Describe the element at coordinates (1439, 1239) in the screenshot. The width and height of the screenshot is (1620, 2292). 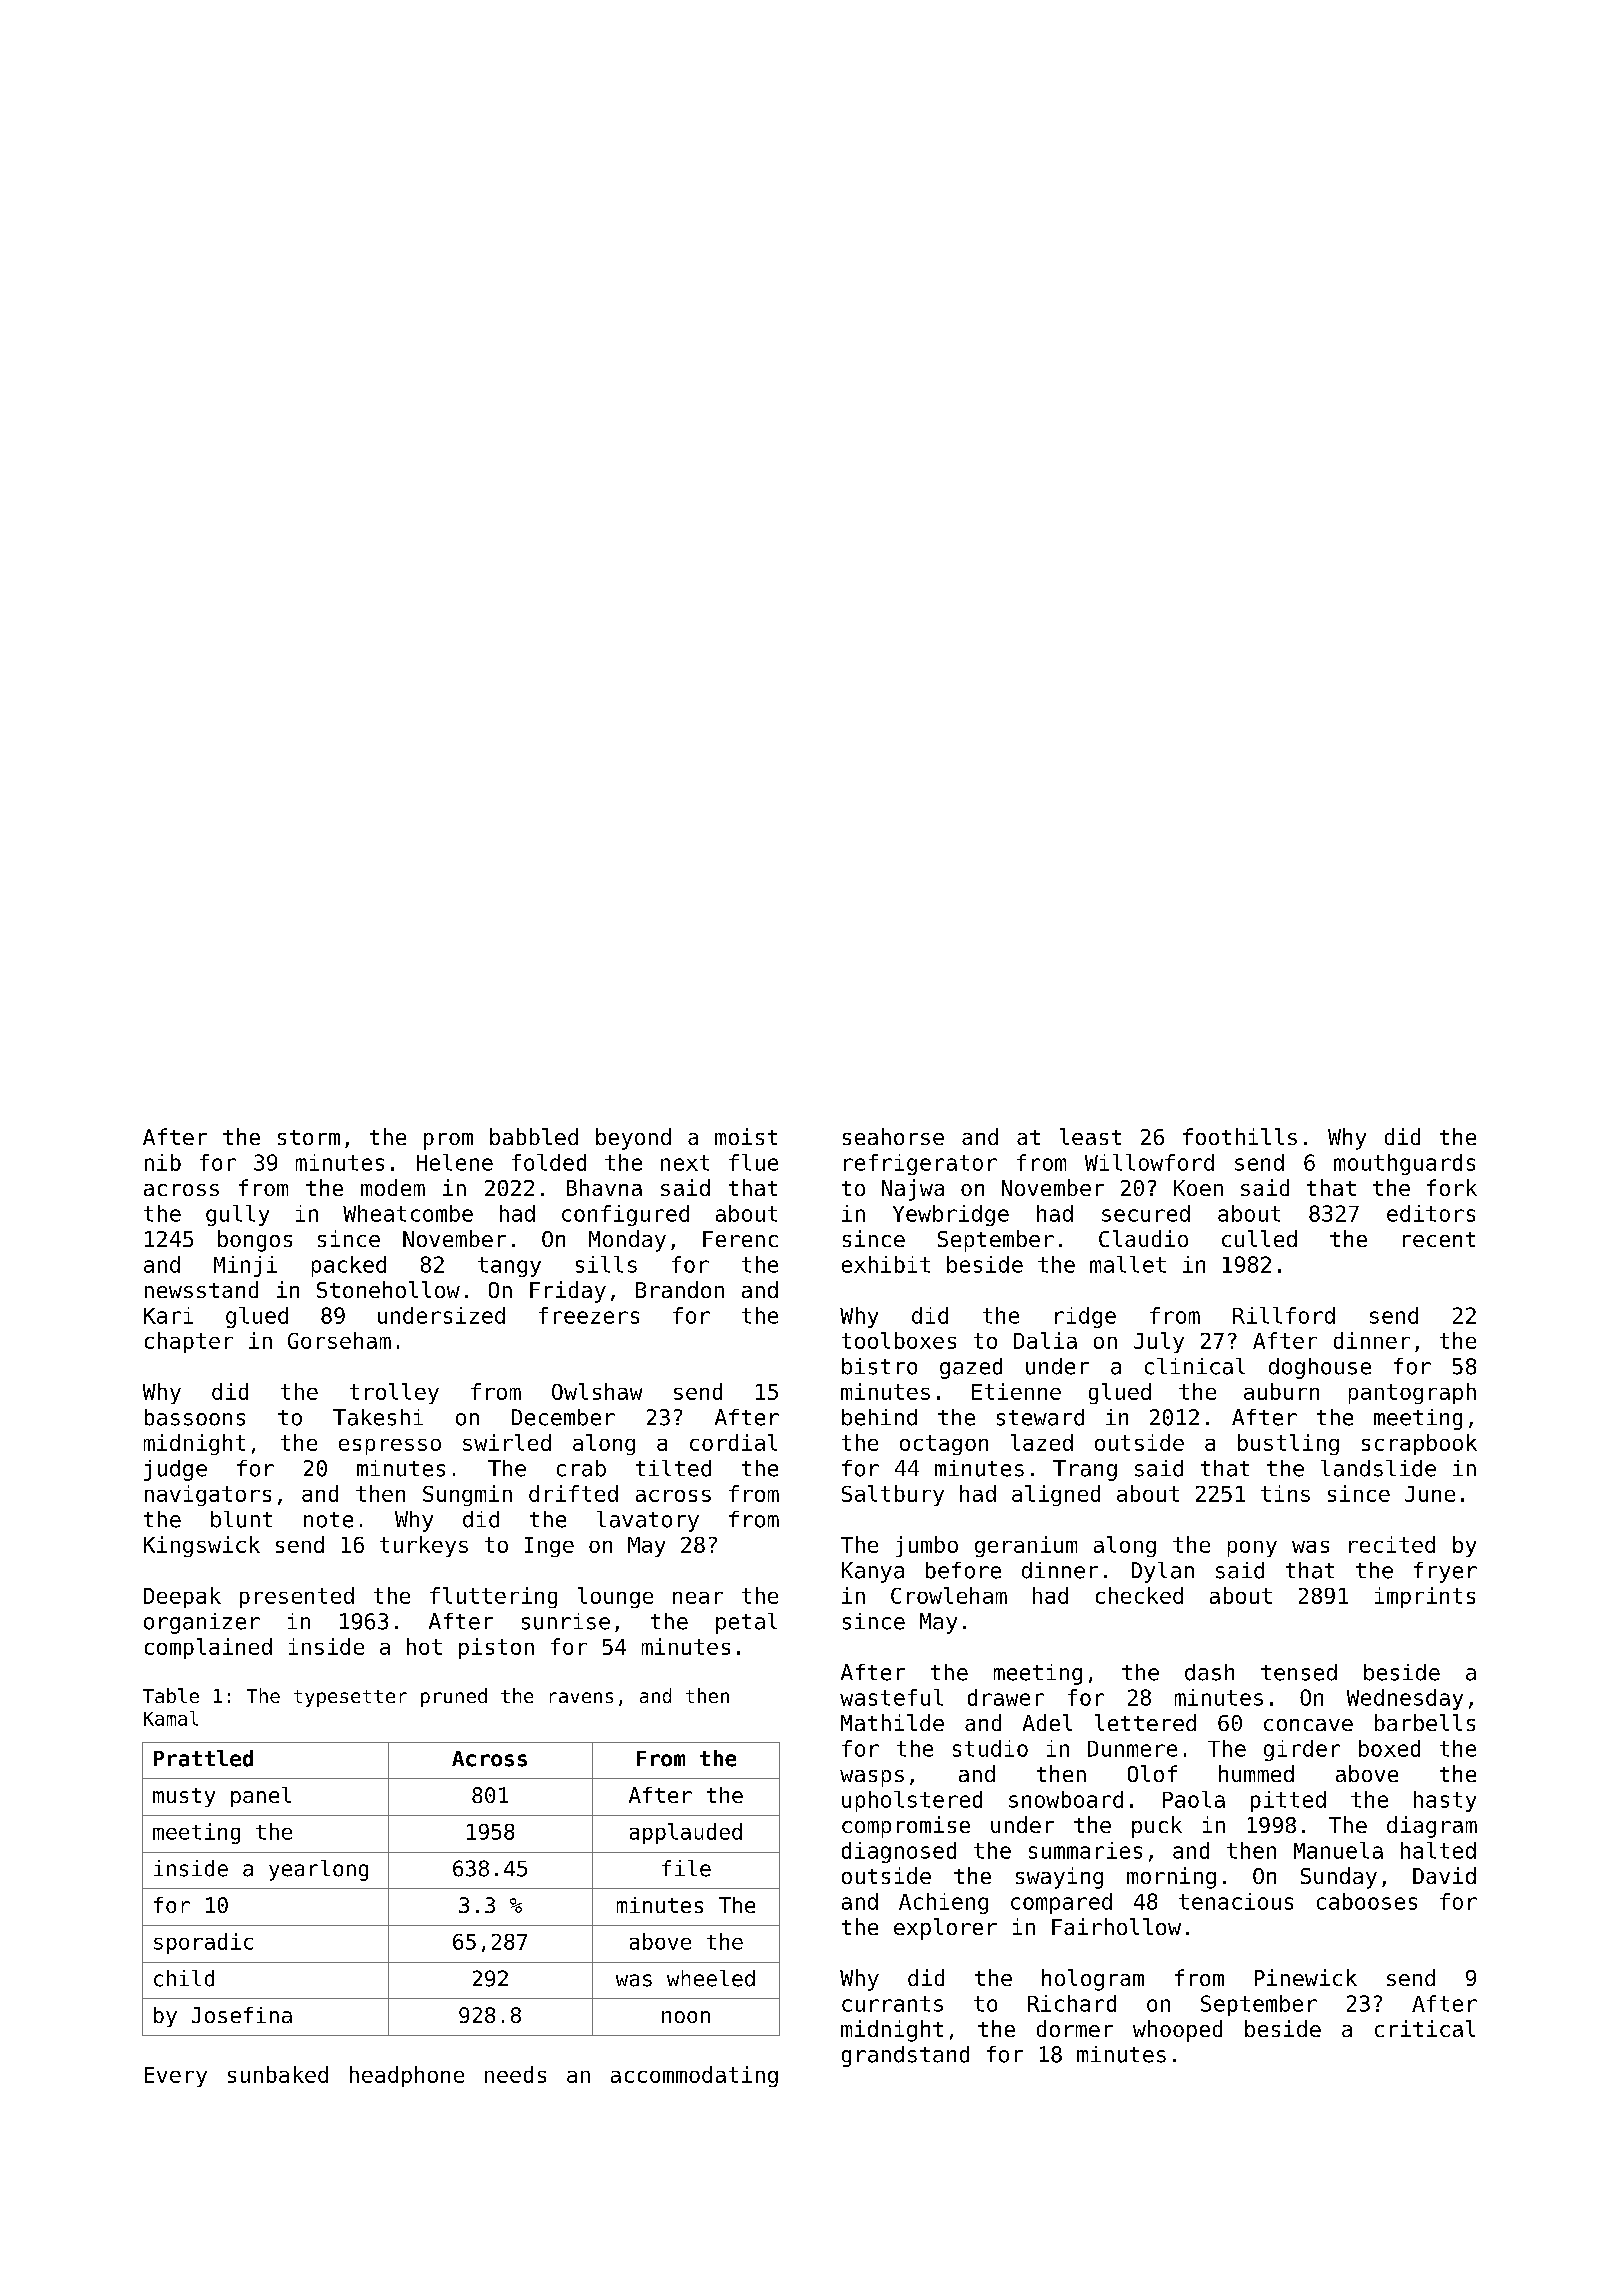
I see `recent` at that location.
